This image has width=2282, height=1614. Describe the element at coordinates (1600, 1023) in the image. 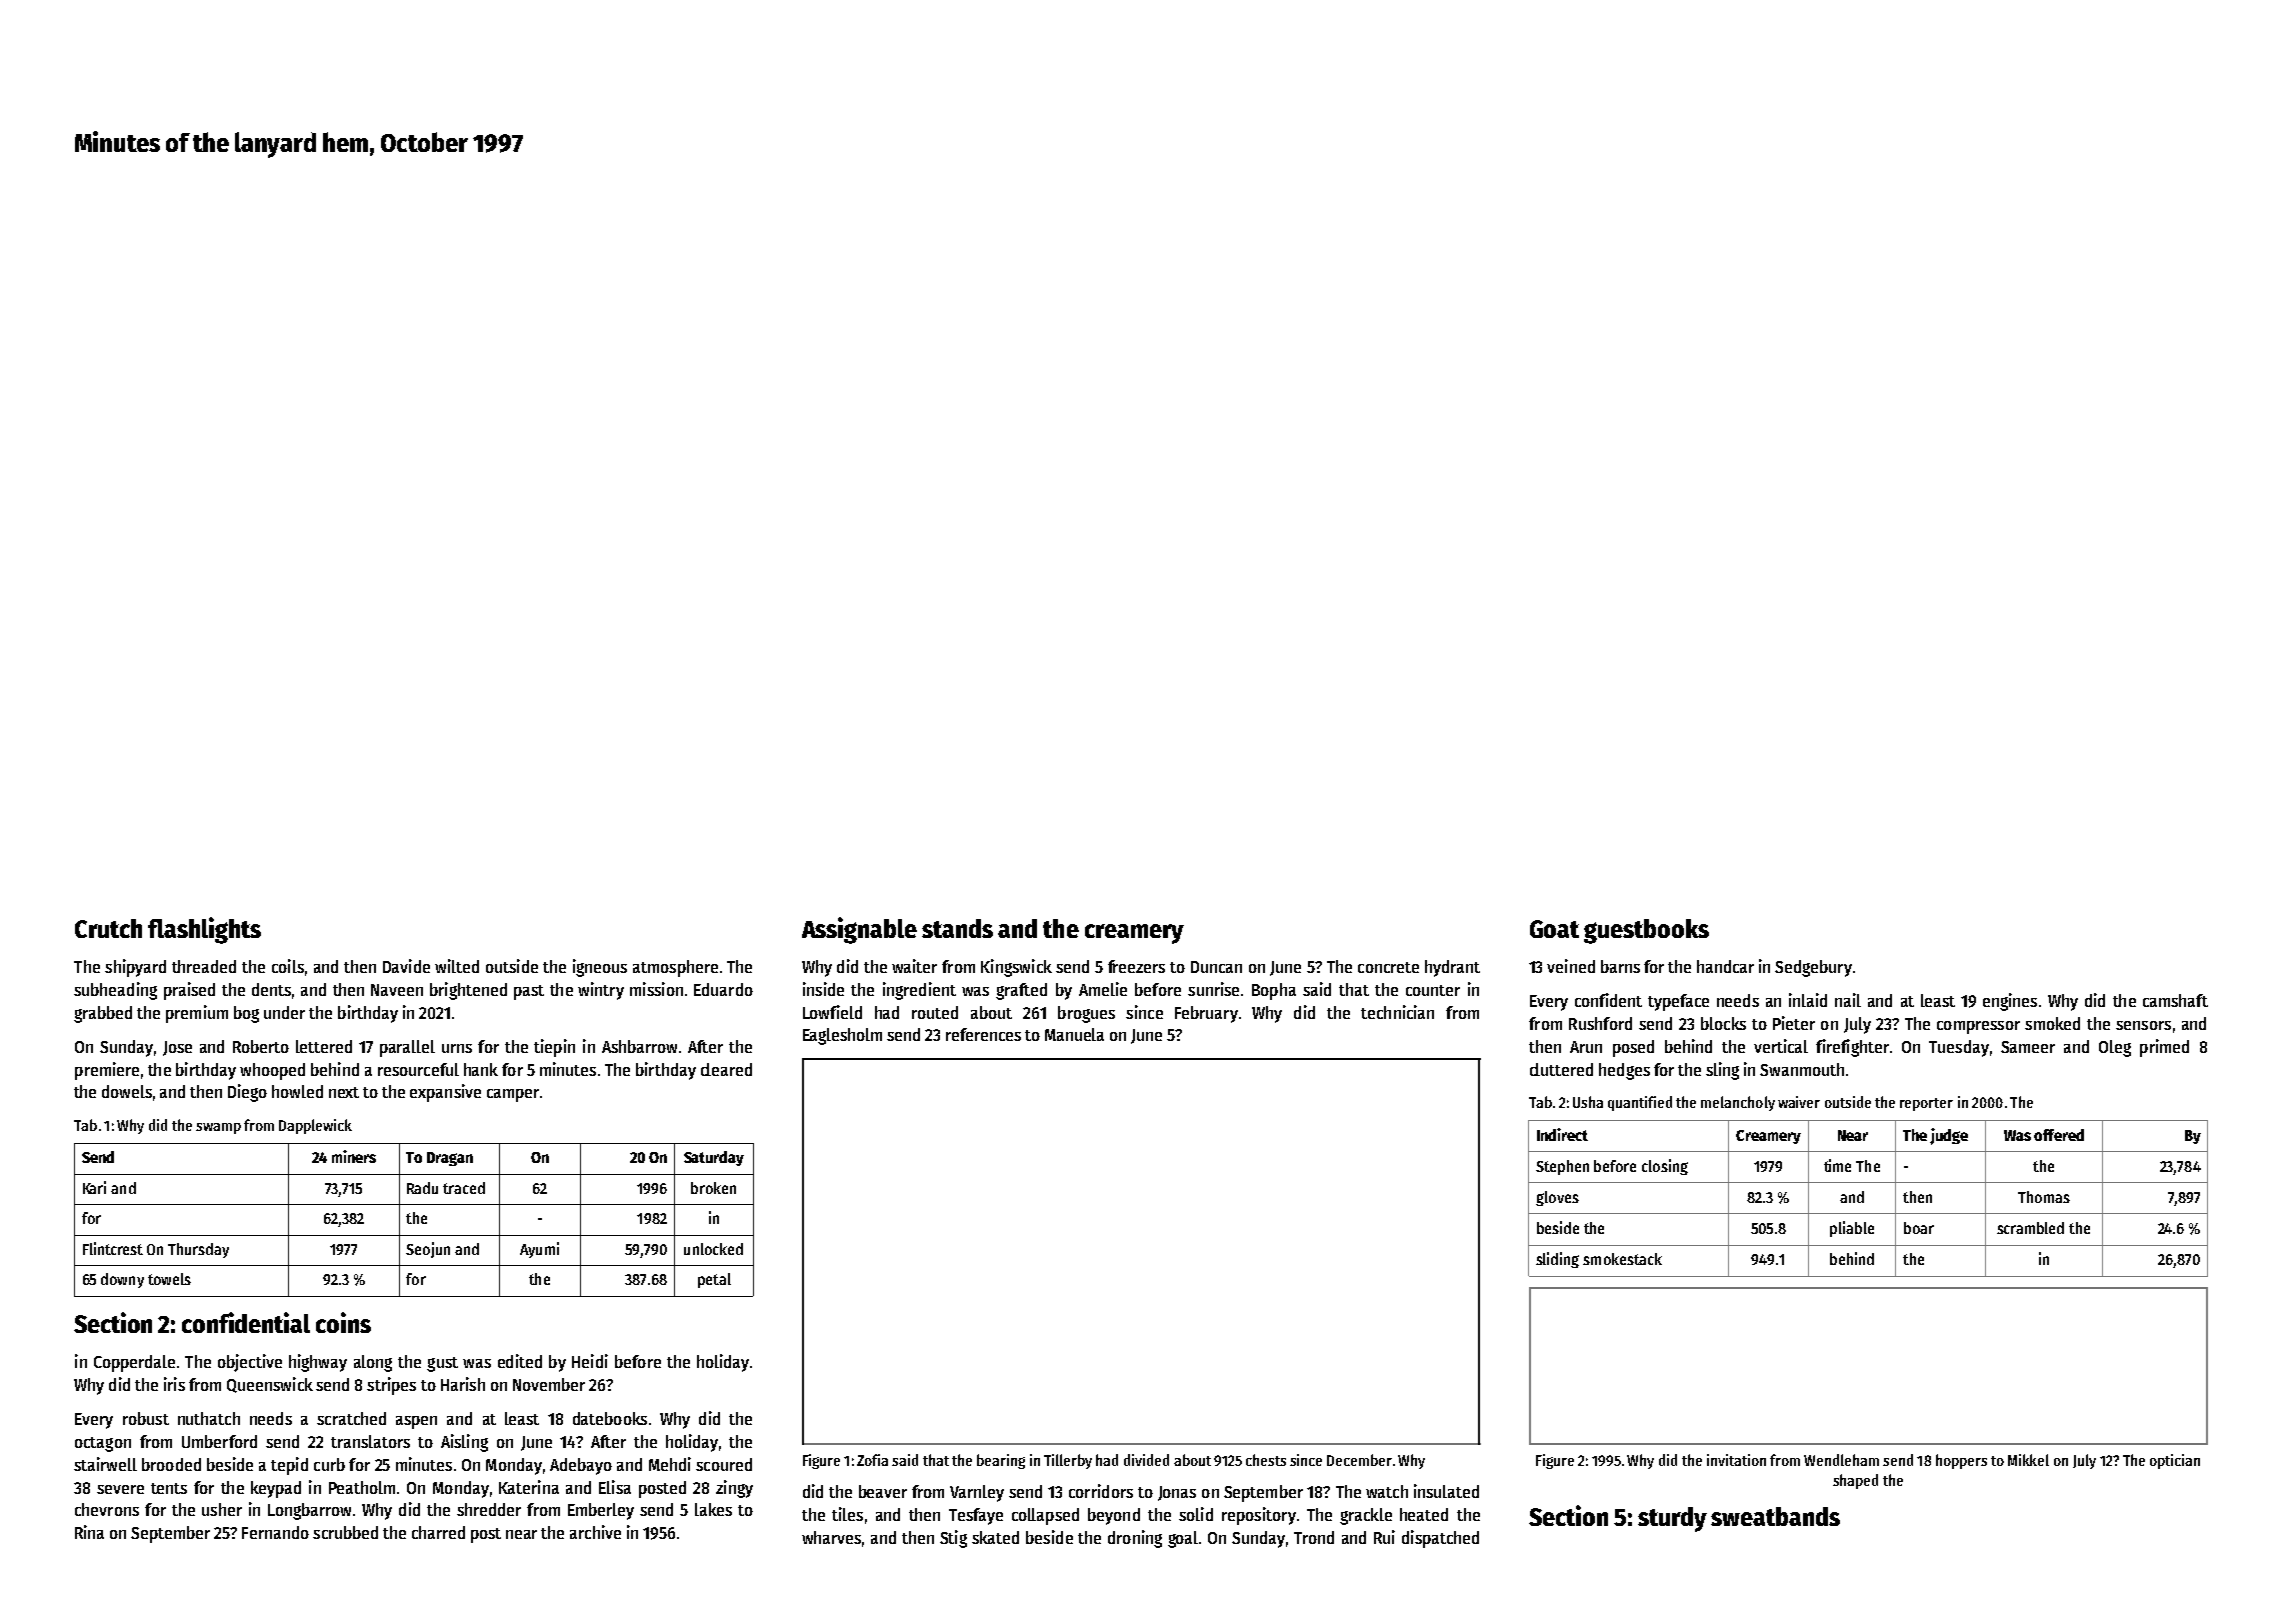

I see `Rushford` at that location.
